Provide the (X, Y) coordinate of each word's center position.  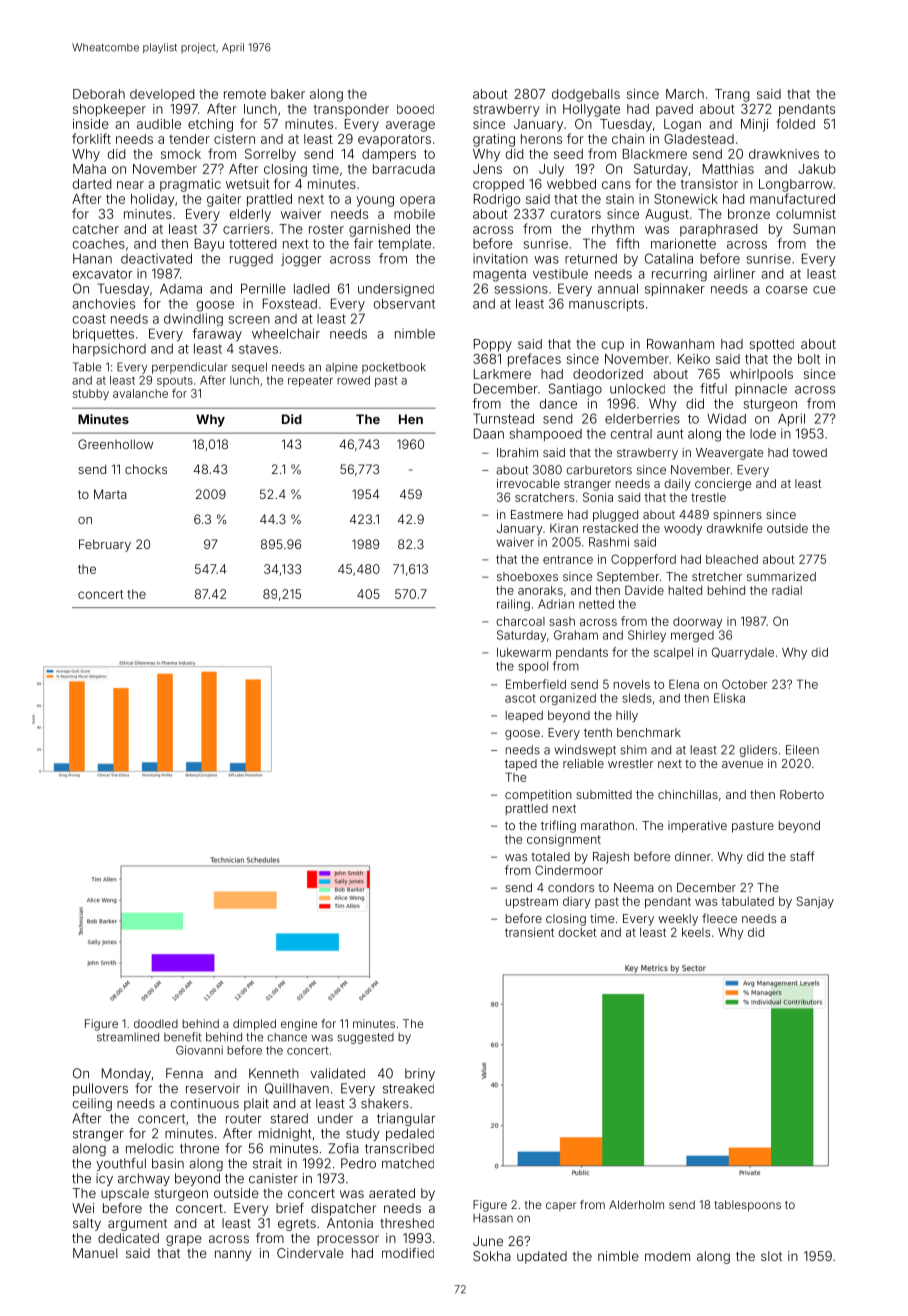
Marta (110, 494)
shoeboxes (527, 576)
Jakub (817, 169)
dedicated (128, 1238)
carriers (246, 229)
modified (408, 1253)
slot (771, 1256)
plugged (615, 516)
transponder (351, 110)
